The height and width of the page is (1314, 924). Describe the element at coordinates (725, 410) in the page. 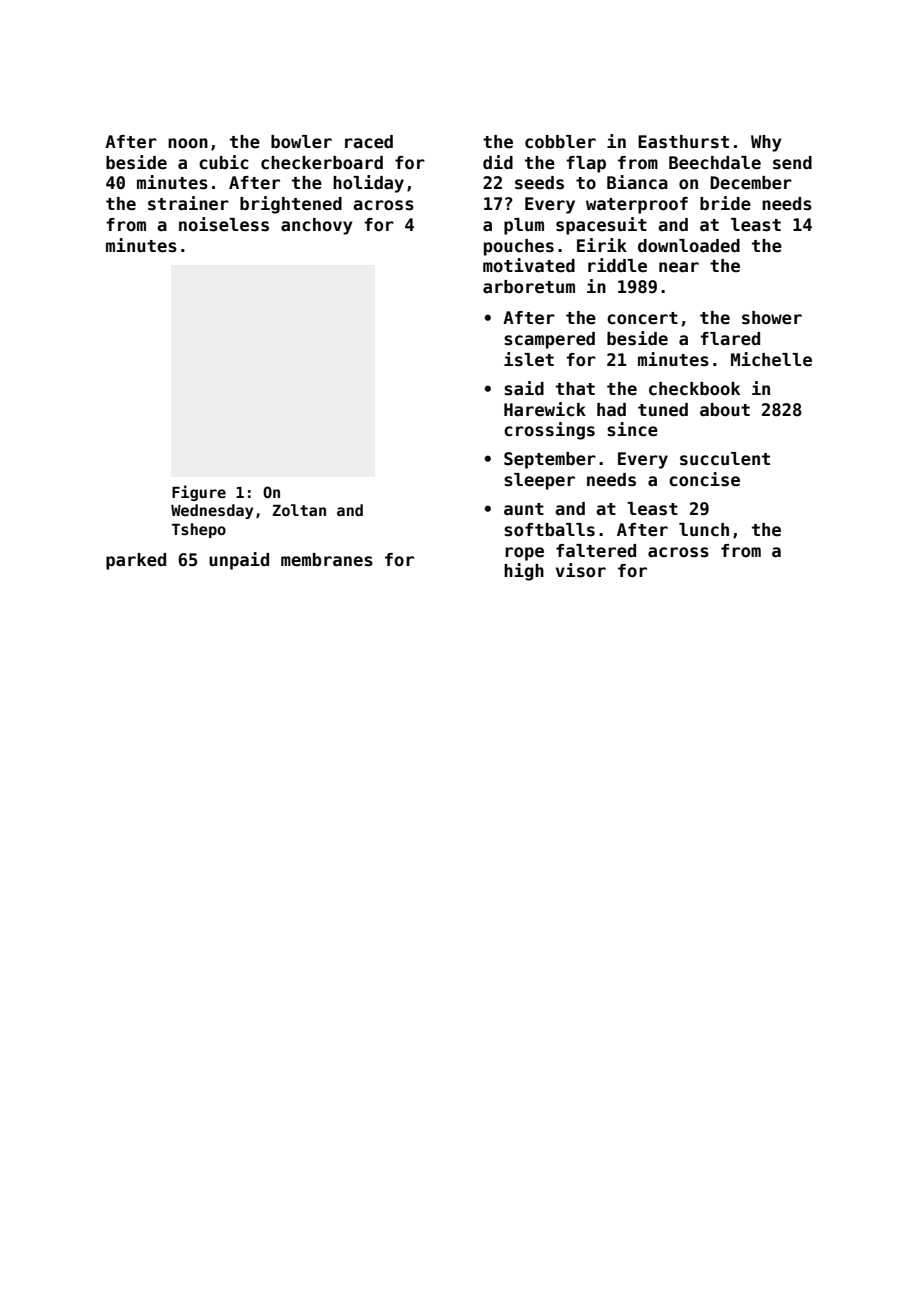

I see `about` at that location.
